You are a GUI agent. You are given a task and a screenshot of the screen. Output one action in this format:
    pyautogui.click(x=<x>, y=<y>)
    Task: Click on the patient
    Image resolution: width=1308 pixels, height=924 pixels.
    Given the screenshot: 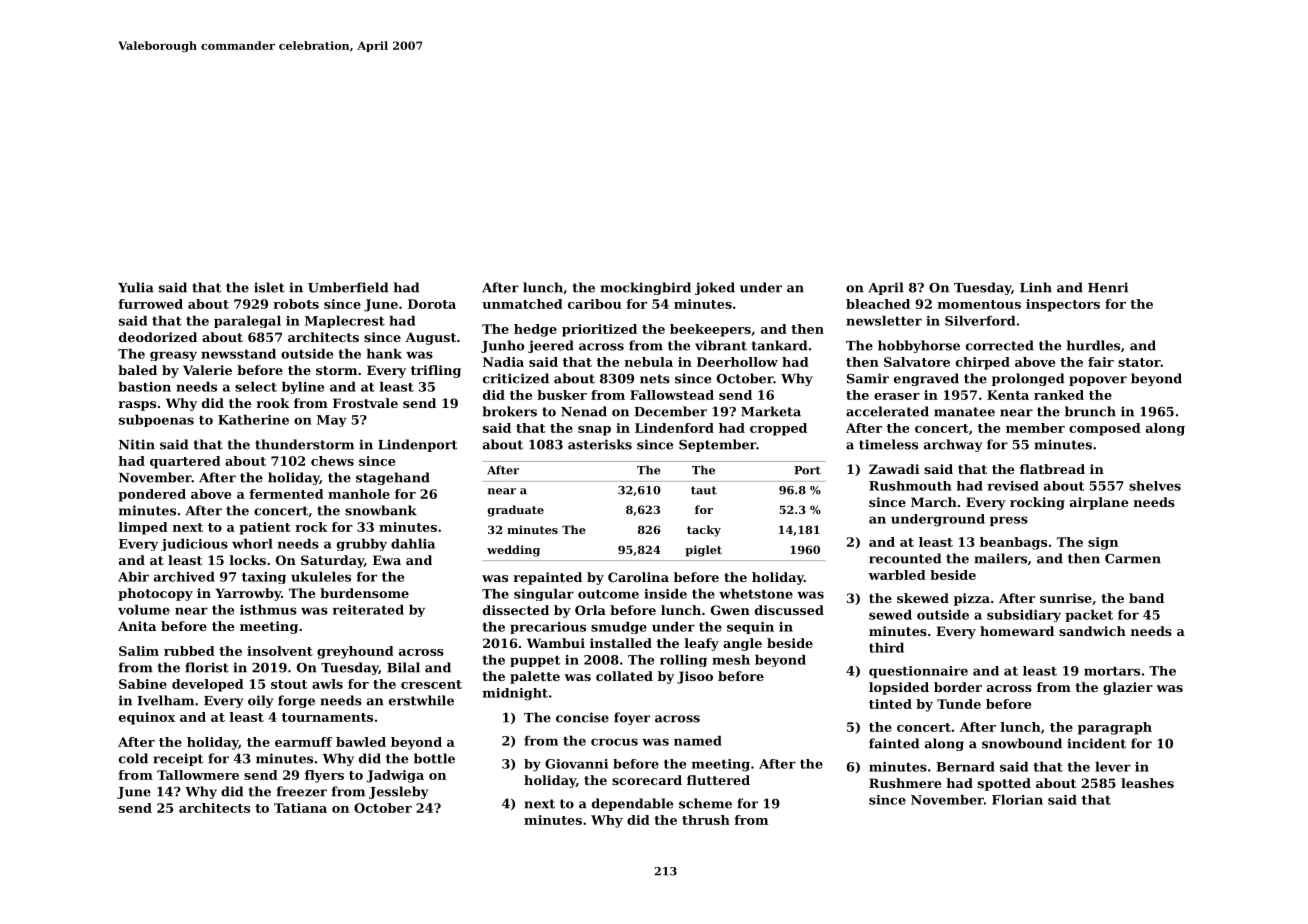 What is the action you would take?
    pyautogui.click(x=265, y=528)
